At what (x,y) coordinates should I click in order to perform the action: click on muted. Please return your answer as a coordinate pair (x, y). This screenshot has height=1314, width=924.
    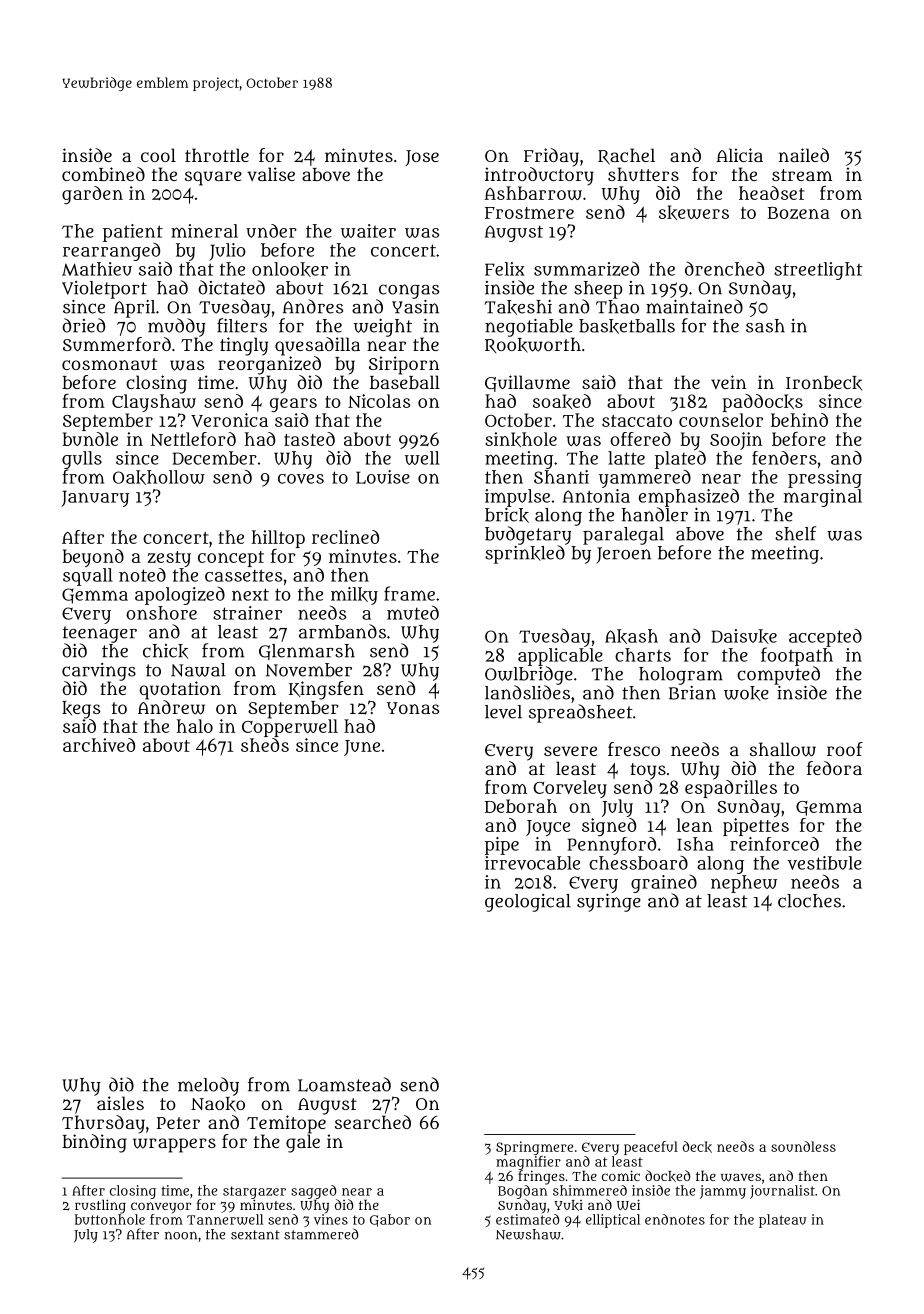
    Looking at the image, I should click on (413, 613).
